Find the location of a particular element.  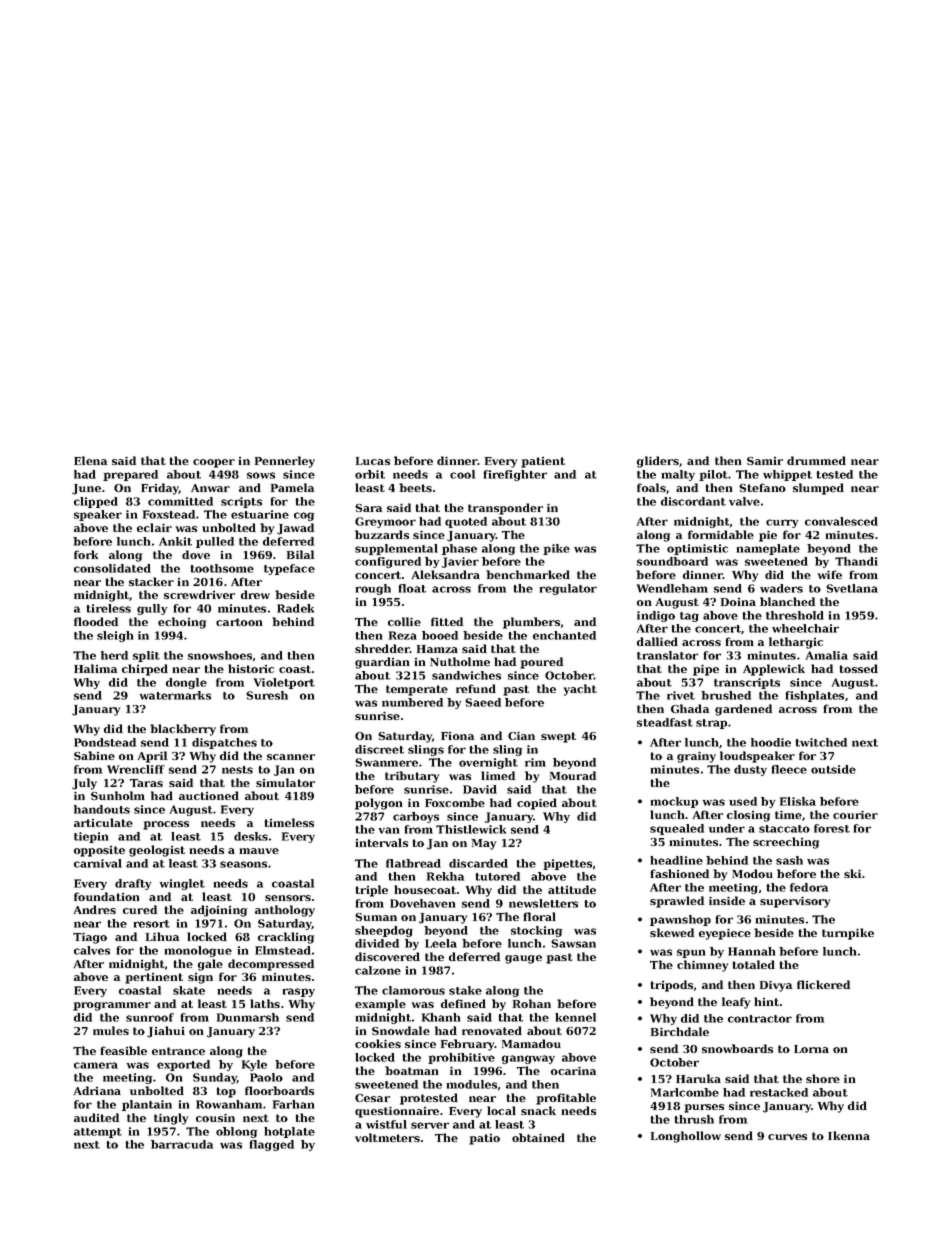

handouts is located at coordinates (102, 809).
